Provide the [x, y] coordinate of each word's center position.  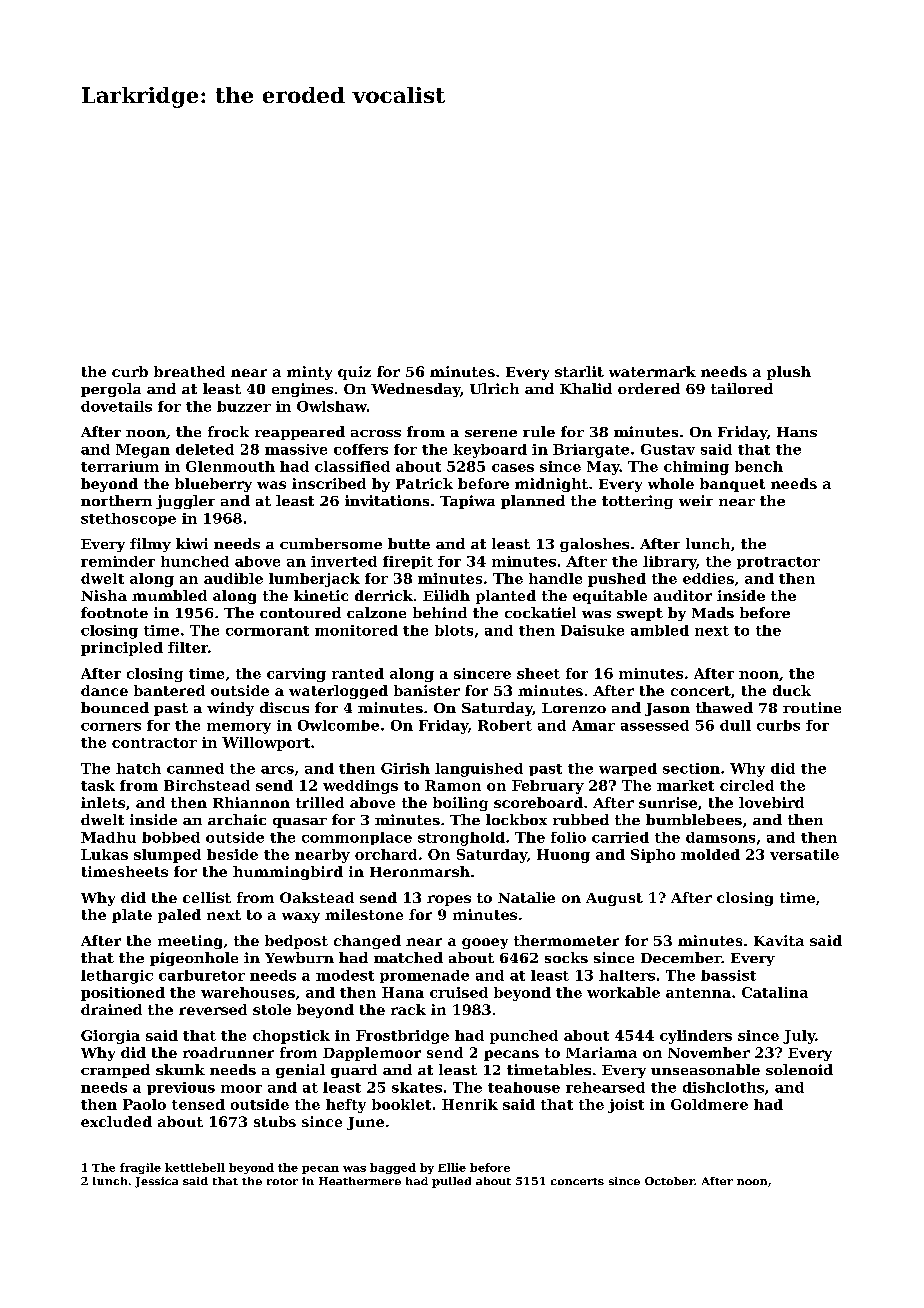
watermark [652, 371]
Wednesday [416, 390]
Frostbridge [402, 1037]
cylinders [696, 1037]
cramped [115, 1071]
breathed [189, 371]
